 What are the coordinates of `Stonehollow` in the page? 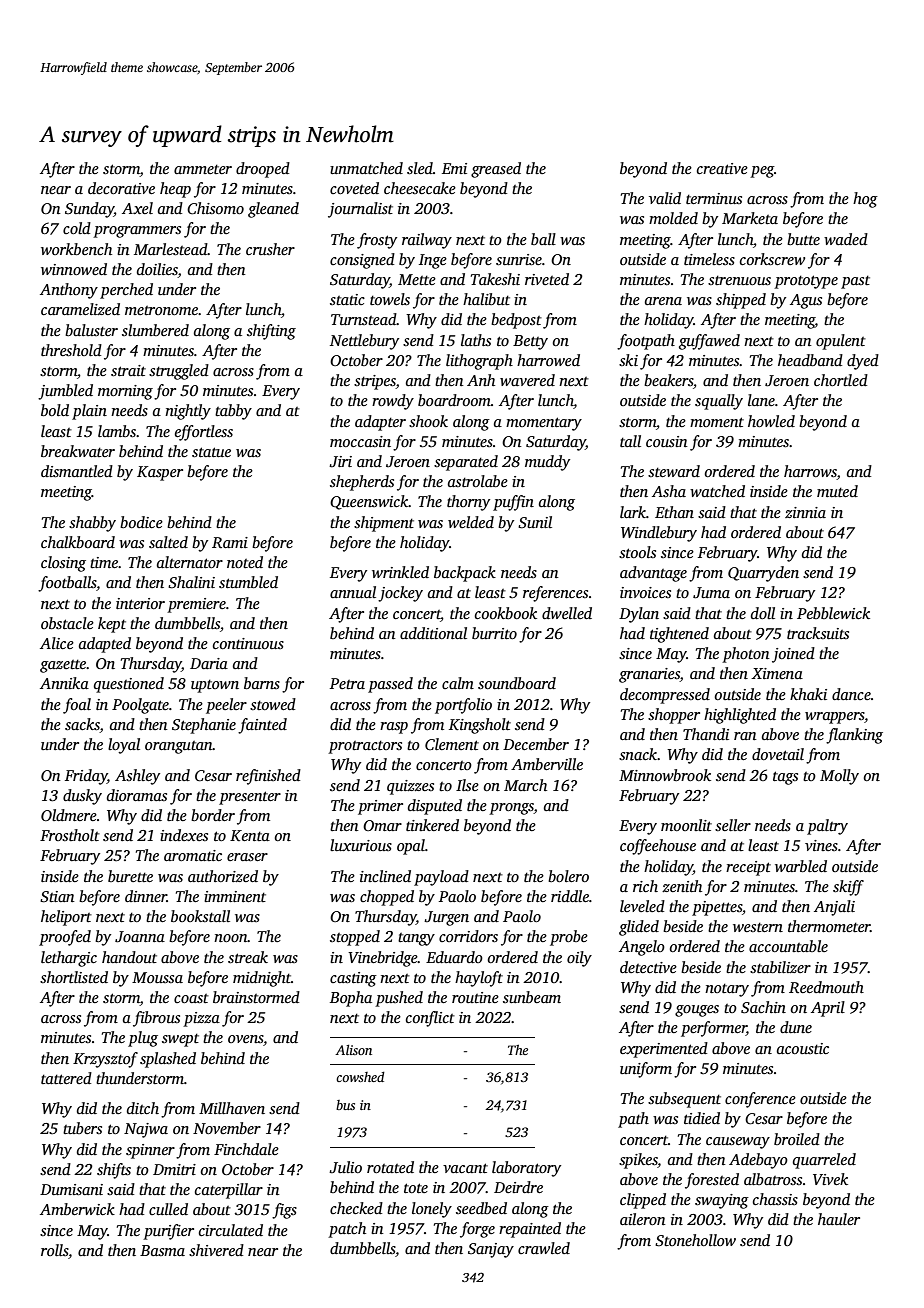 It's located at (695, 1240).
